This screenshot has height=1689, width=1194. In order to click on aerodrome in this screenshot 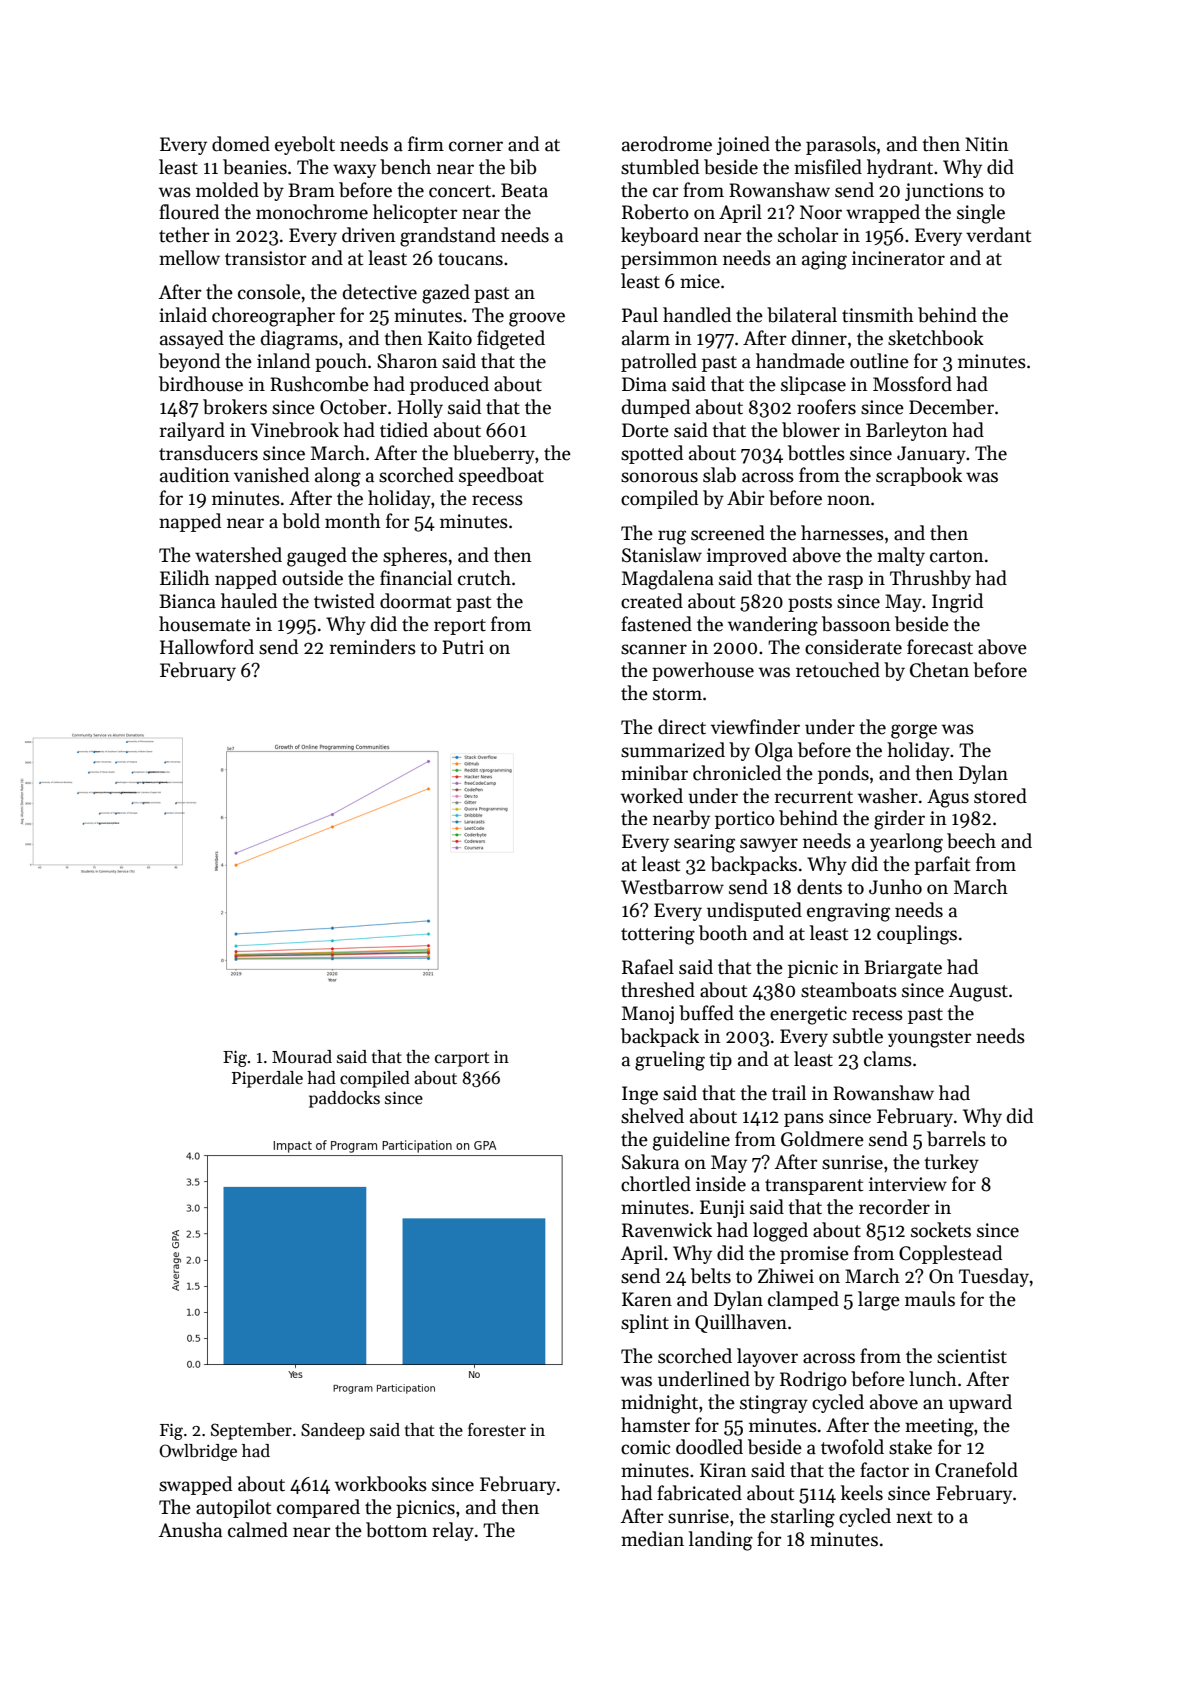, I will do `click(667, 144)`.
